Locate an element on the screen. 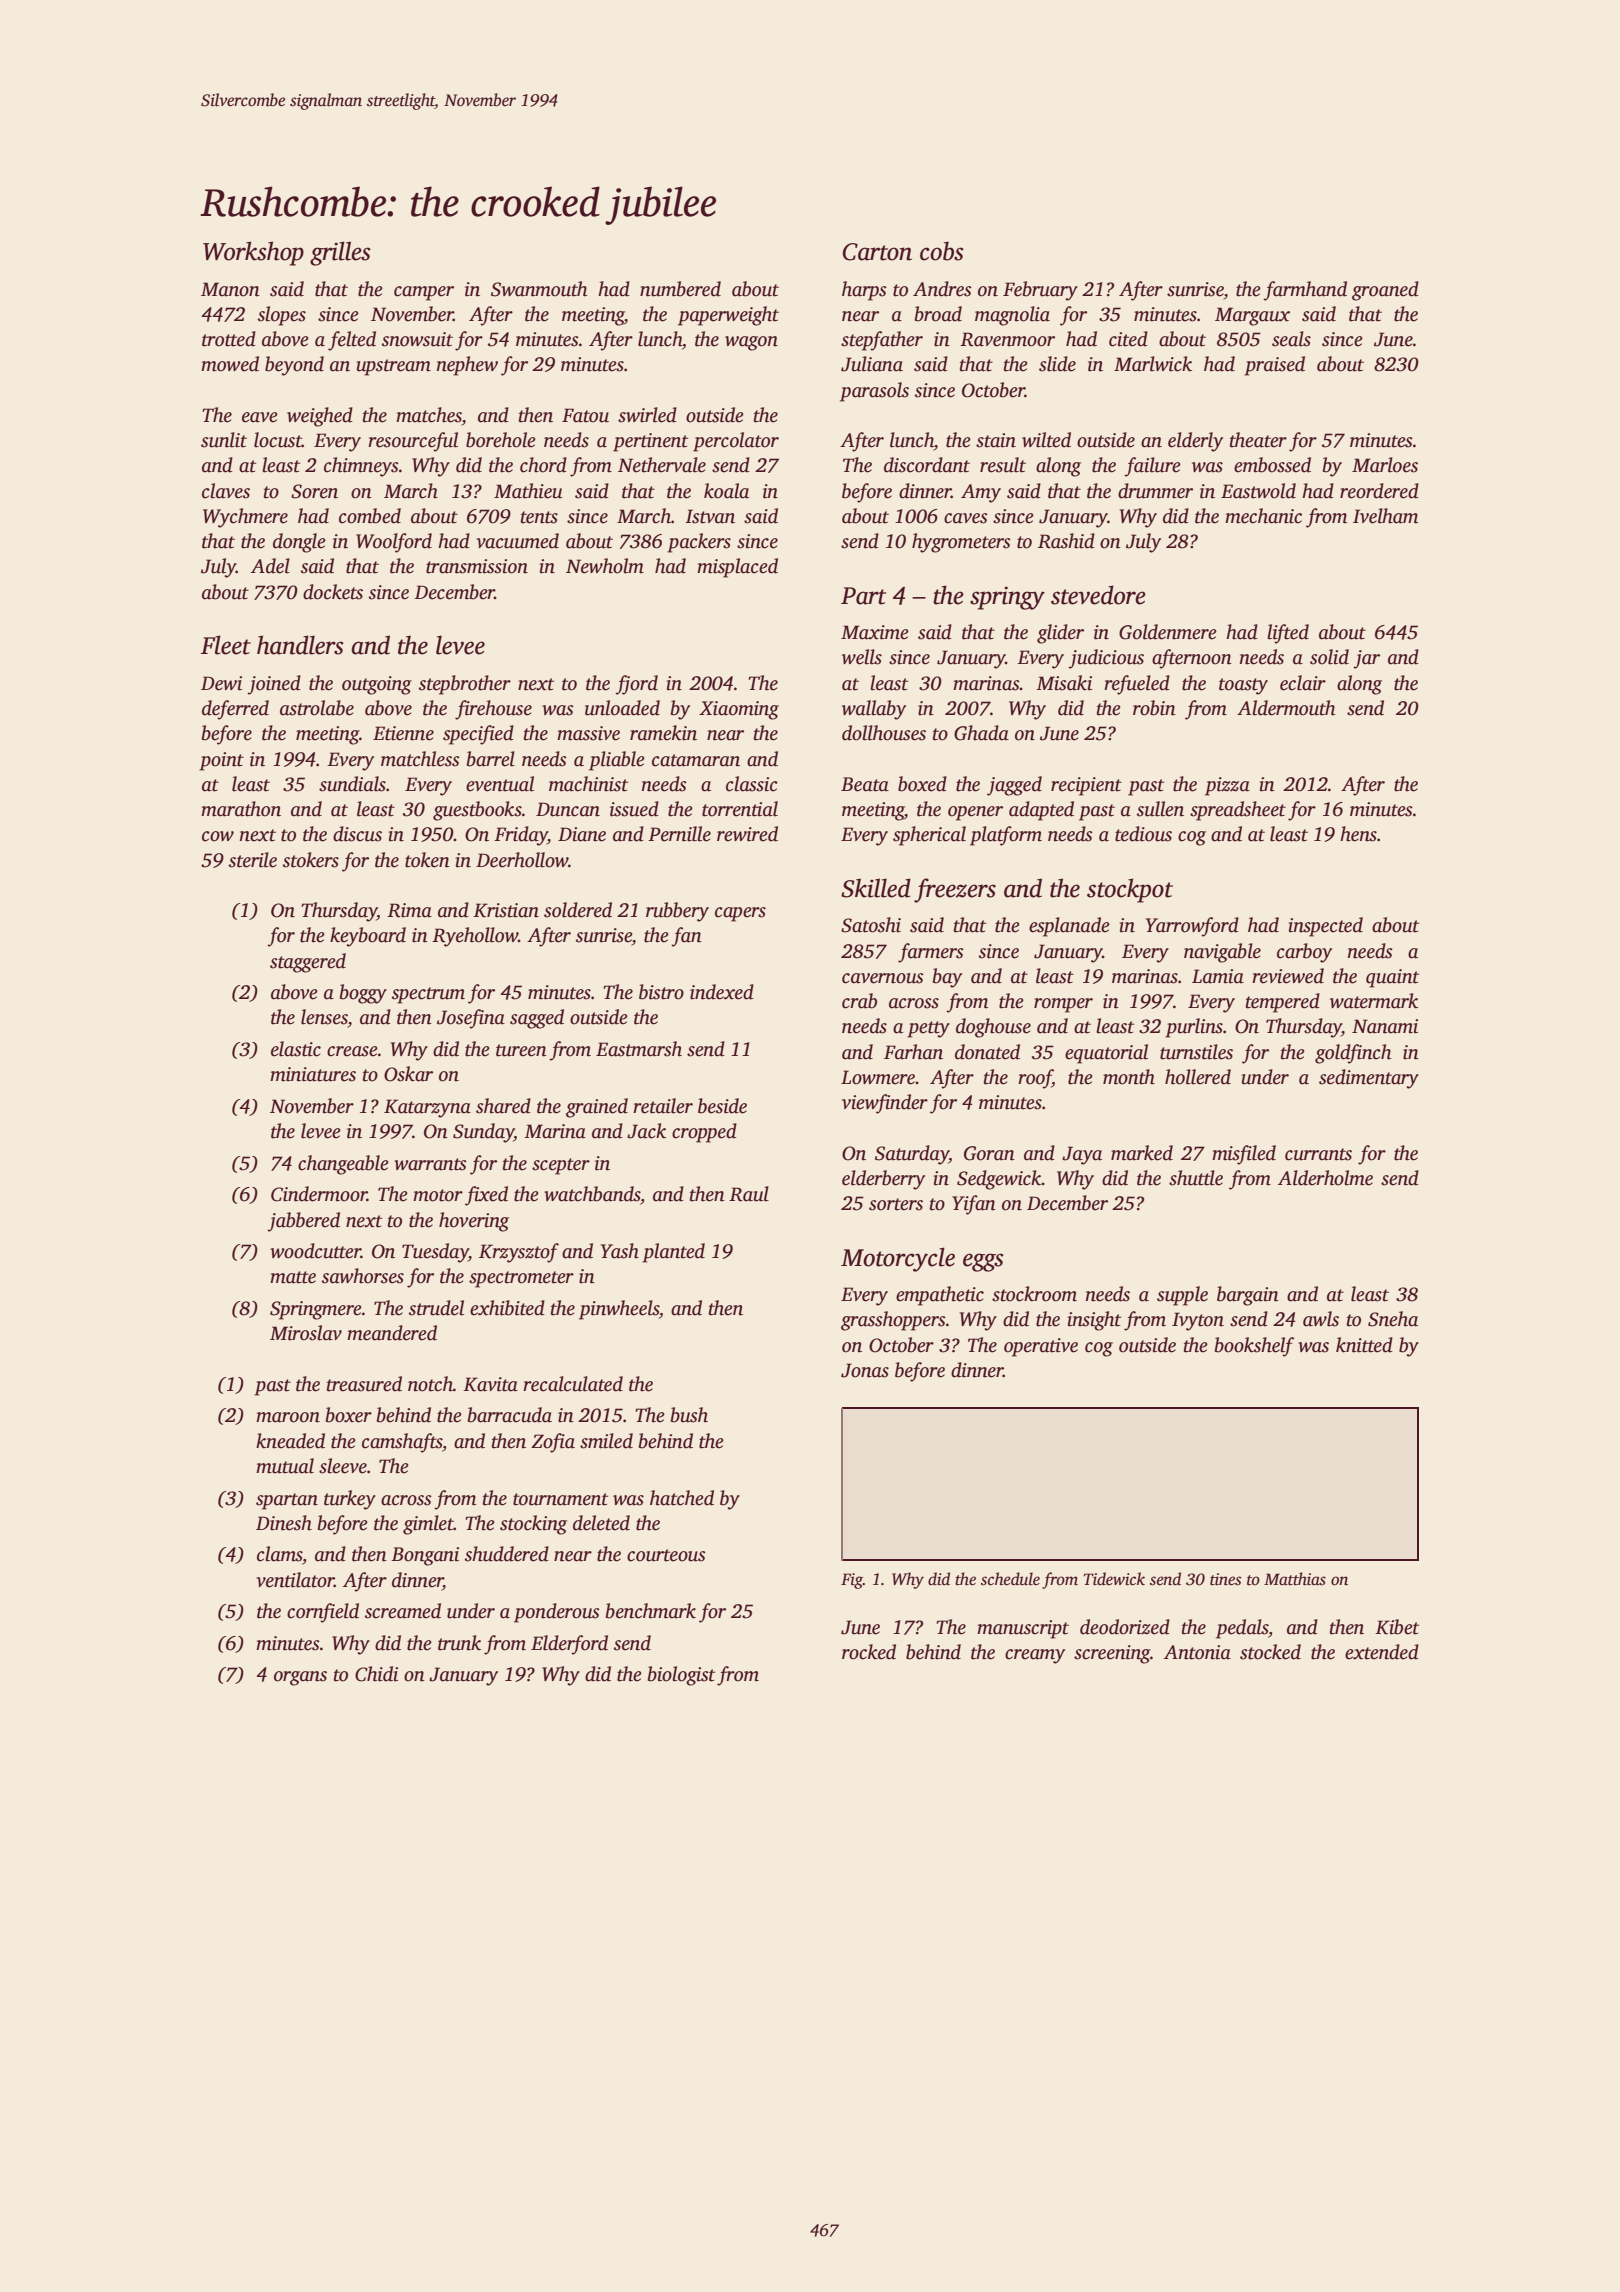 The width and height of the screenshot is (1620, 2292). Workshop is located at coordinates (253, 253).
